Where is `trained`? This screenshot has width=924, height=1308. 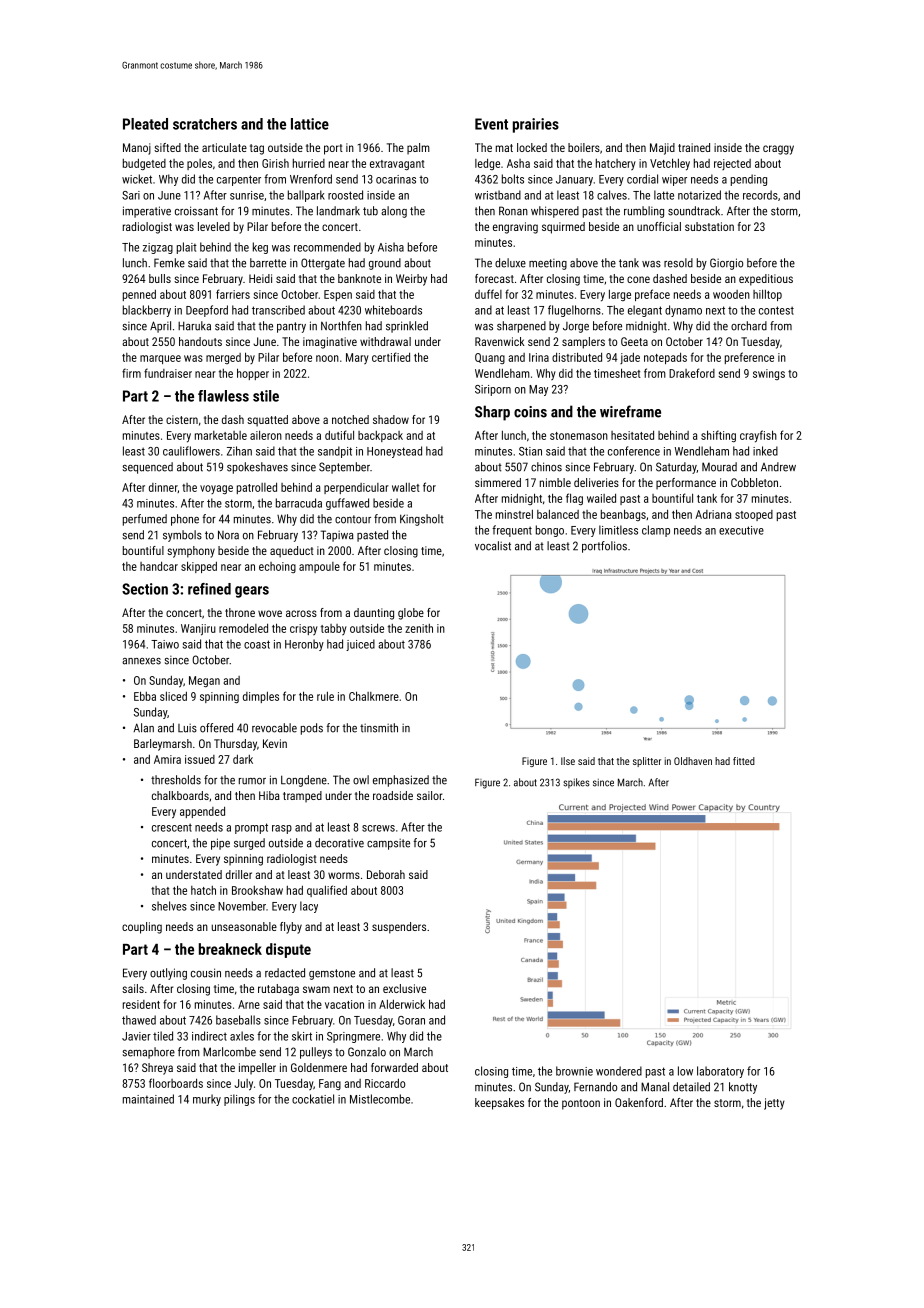
trained is located at coordinates (694, 147).
